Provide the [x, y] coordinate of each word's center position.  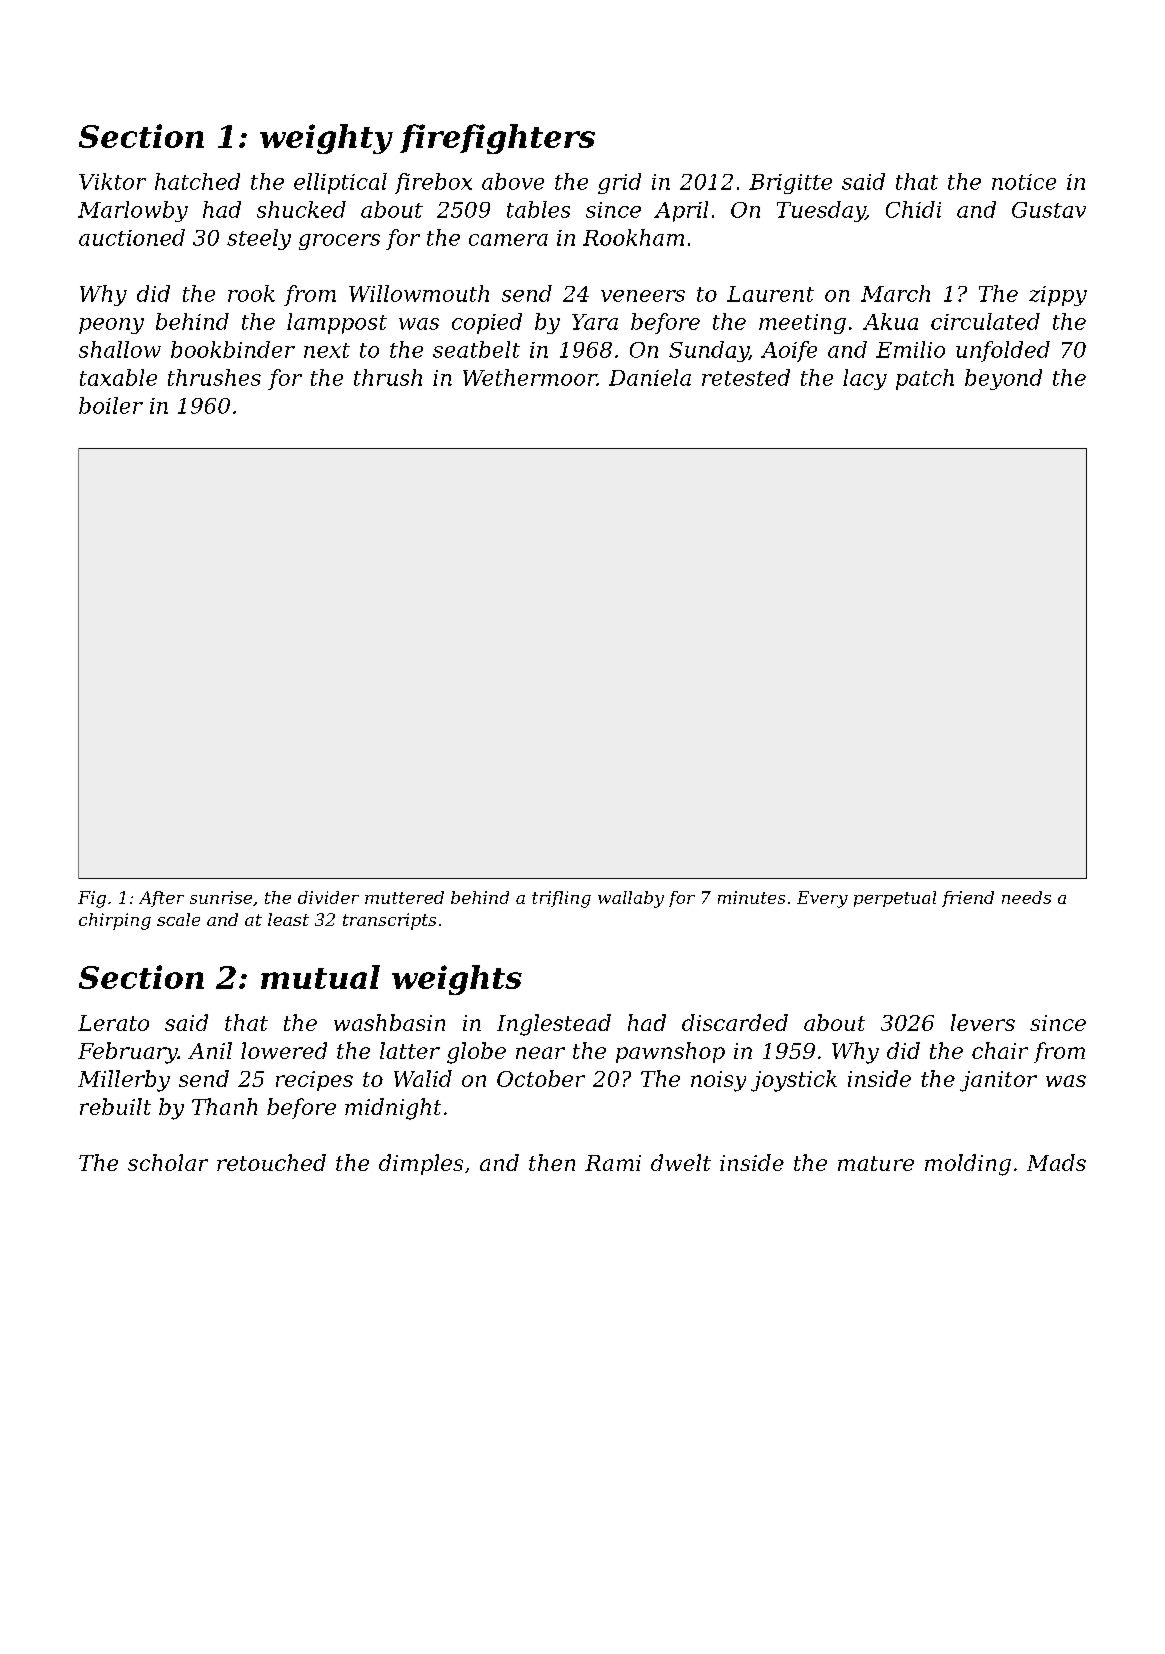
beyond [1003, 379]
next [327, 350]
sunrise [221, 897]
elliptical [340, 183]
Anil [210, 1050]
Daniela [650, 377]
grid [619, 183]
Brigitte [790, 184]
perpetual [895, 899]
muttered [404, 897]
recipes [314, 1081]
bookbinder [233, 349]
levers [983, 1022]
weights [457, 980]
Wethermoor [530, 377]
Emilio [910, 349]
